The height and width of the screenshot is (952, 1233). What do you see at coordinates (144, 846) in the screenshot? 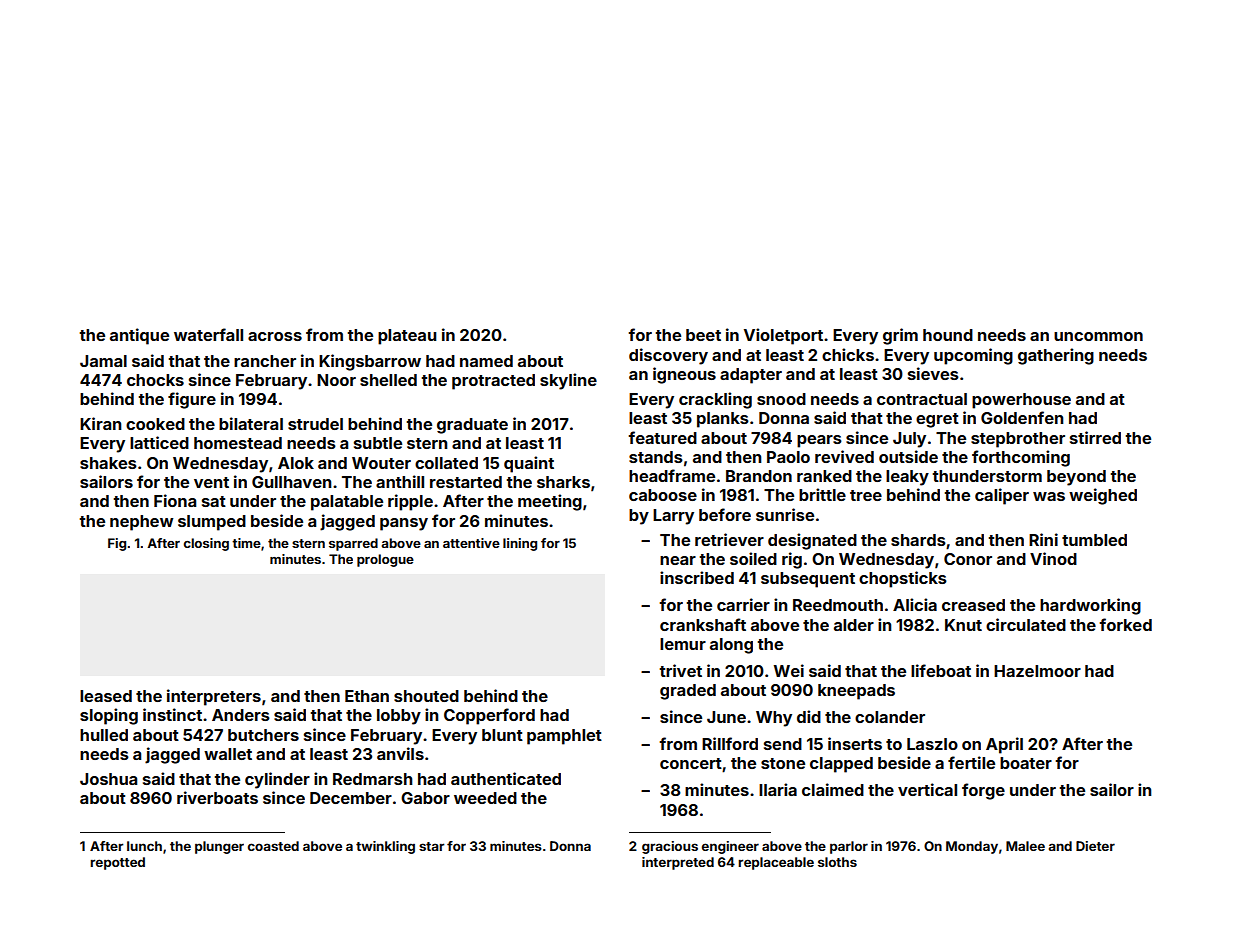
I see `lunch` at bounding box center [144, 846].
